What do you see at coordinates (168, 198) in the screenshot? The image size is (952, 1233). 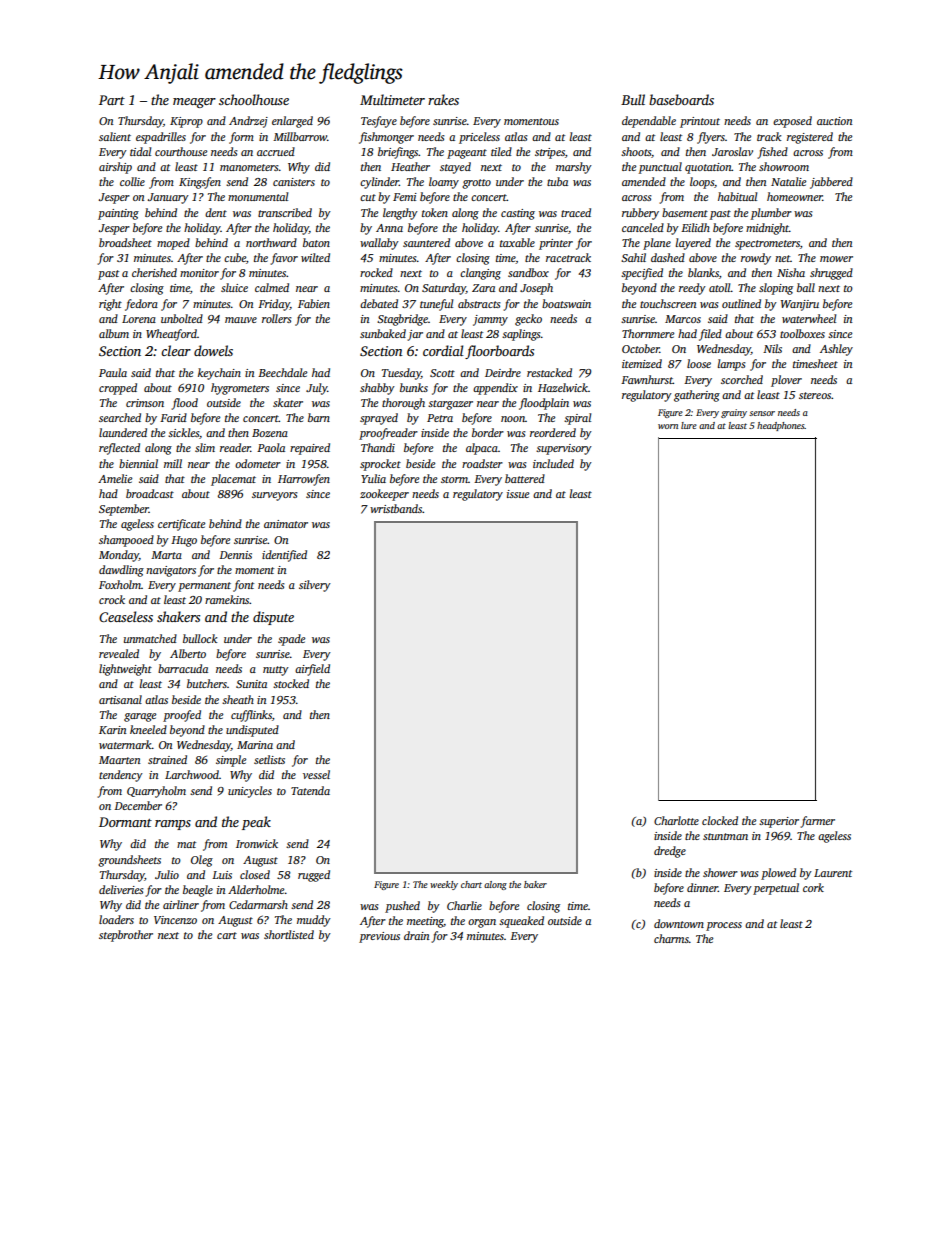 I see `January` at bounding box center [168, 198].
